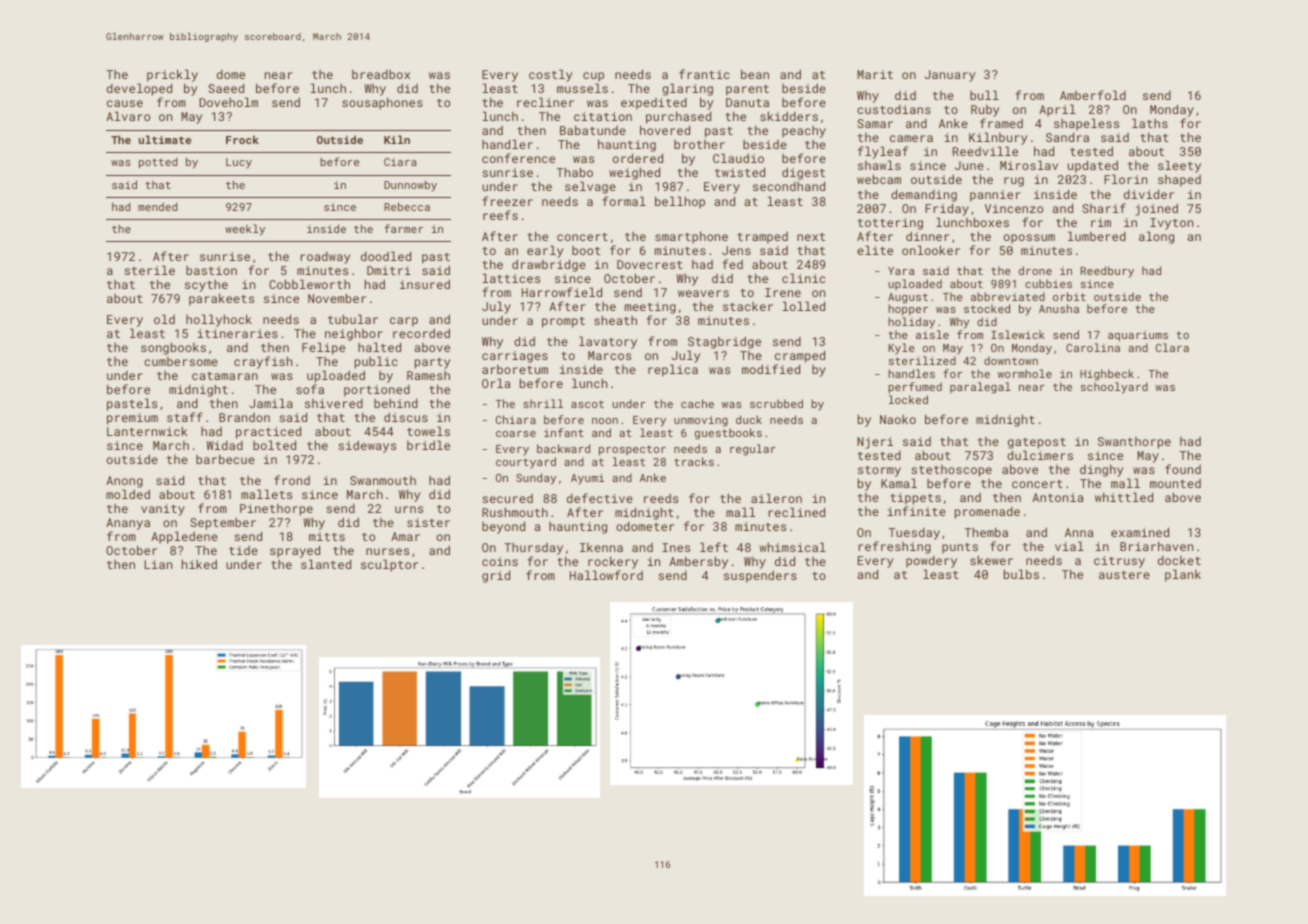  What do you see at coordinates (701, 421) in the page?
I see `unmoving` at bounding box center [701, 421].
